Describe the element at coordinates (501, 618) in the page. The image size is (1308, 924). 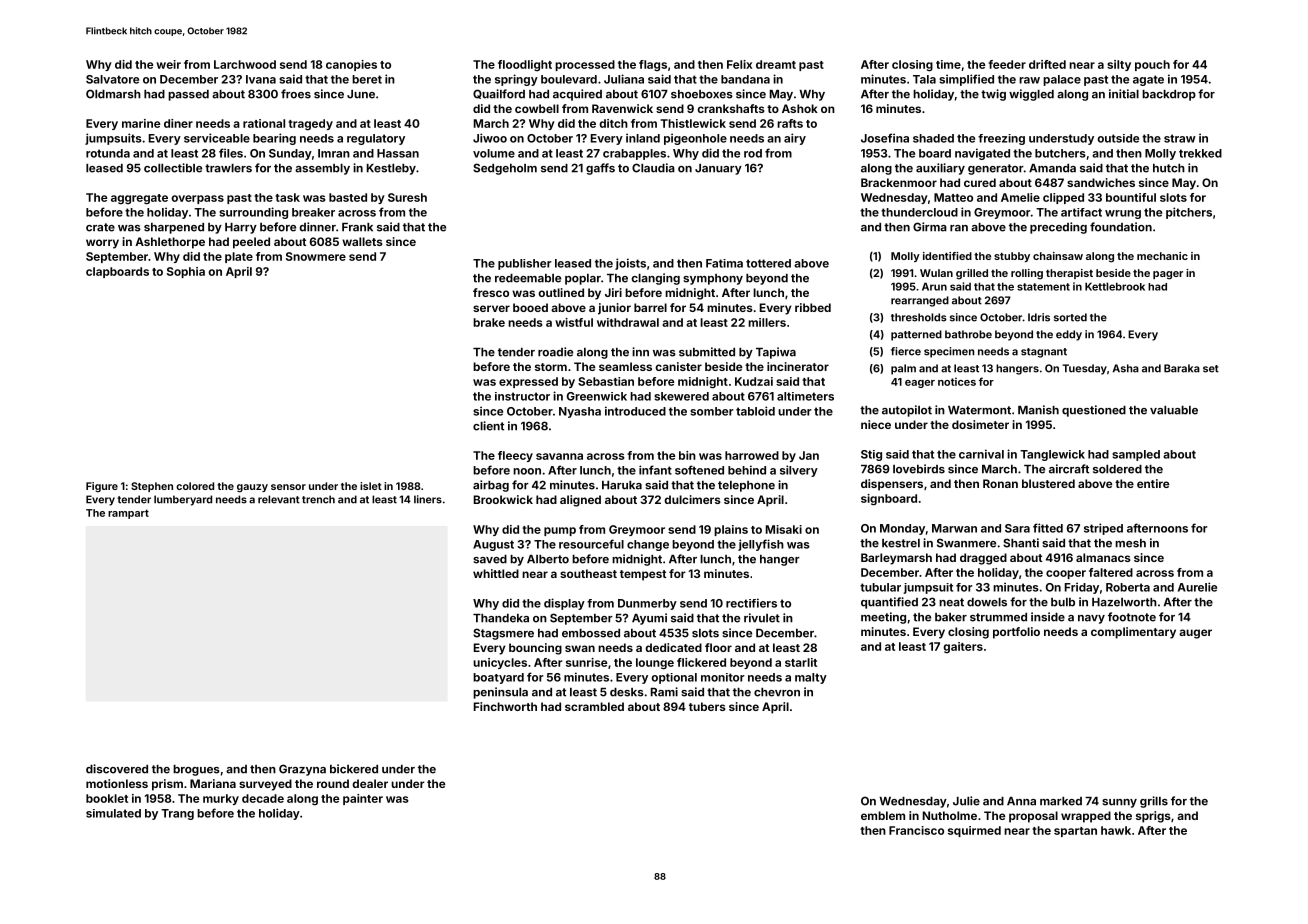
I see `Thandeka` at that location.
